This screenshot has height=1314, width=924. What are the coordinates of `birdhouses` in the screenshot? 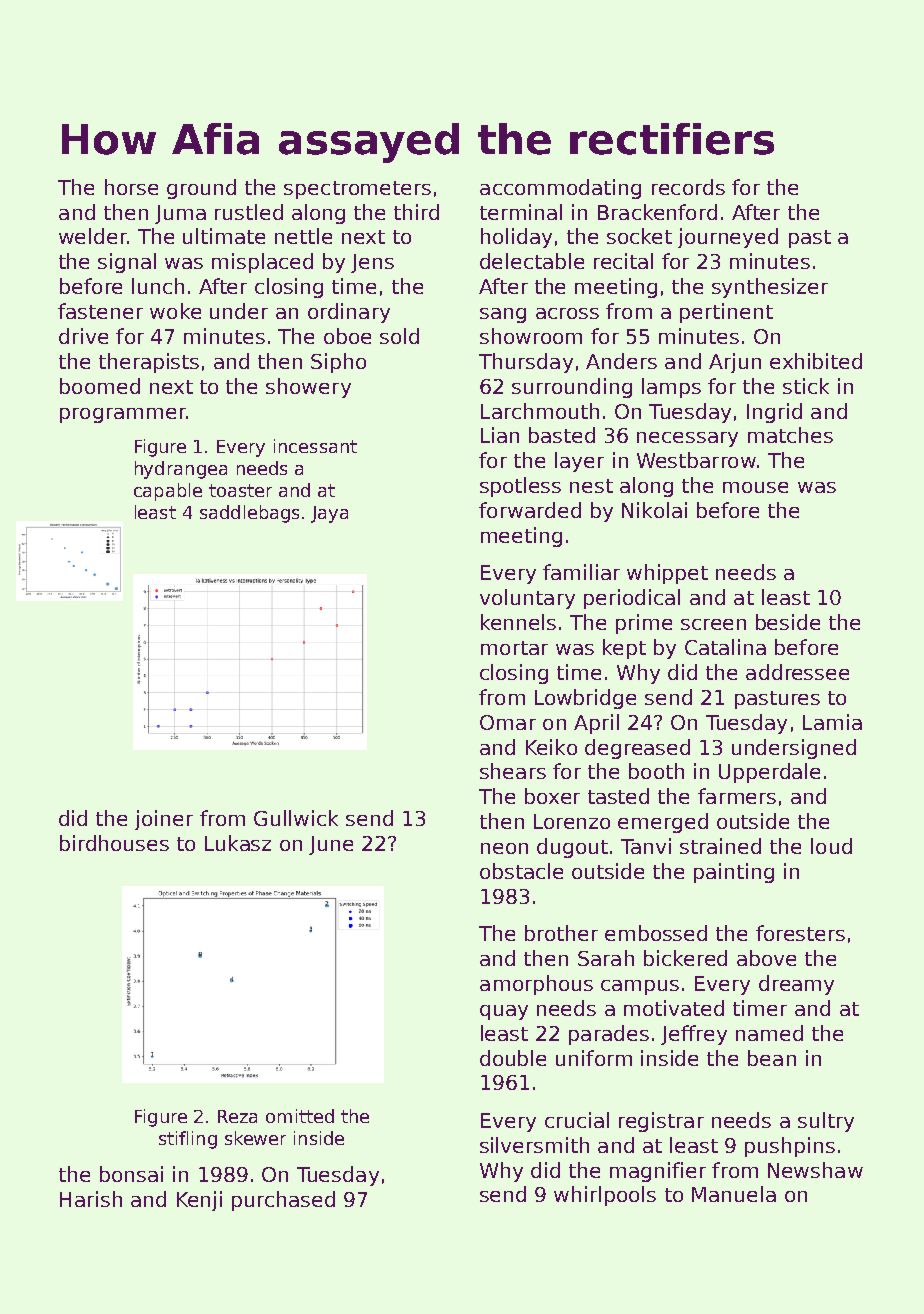 It's located at (114, 843).
